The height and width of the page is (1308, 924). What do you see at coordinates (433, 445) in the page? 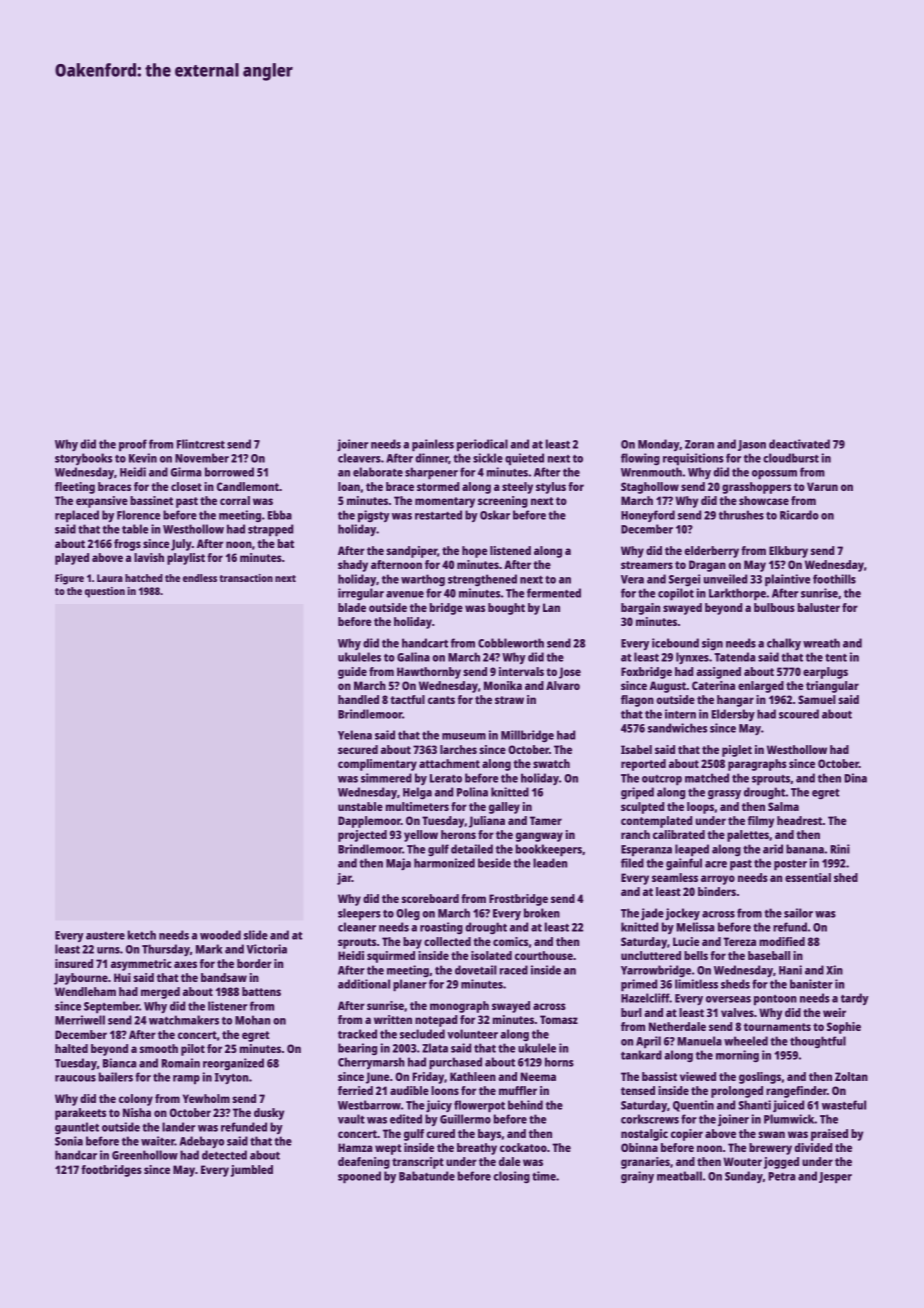
I see `painless` at bounding box center [433, 445].
